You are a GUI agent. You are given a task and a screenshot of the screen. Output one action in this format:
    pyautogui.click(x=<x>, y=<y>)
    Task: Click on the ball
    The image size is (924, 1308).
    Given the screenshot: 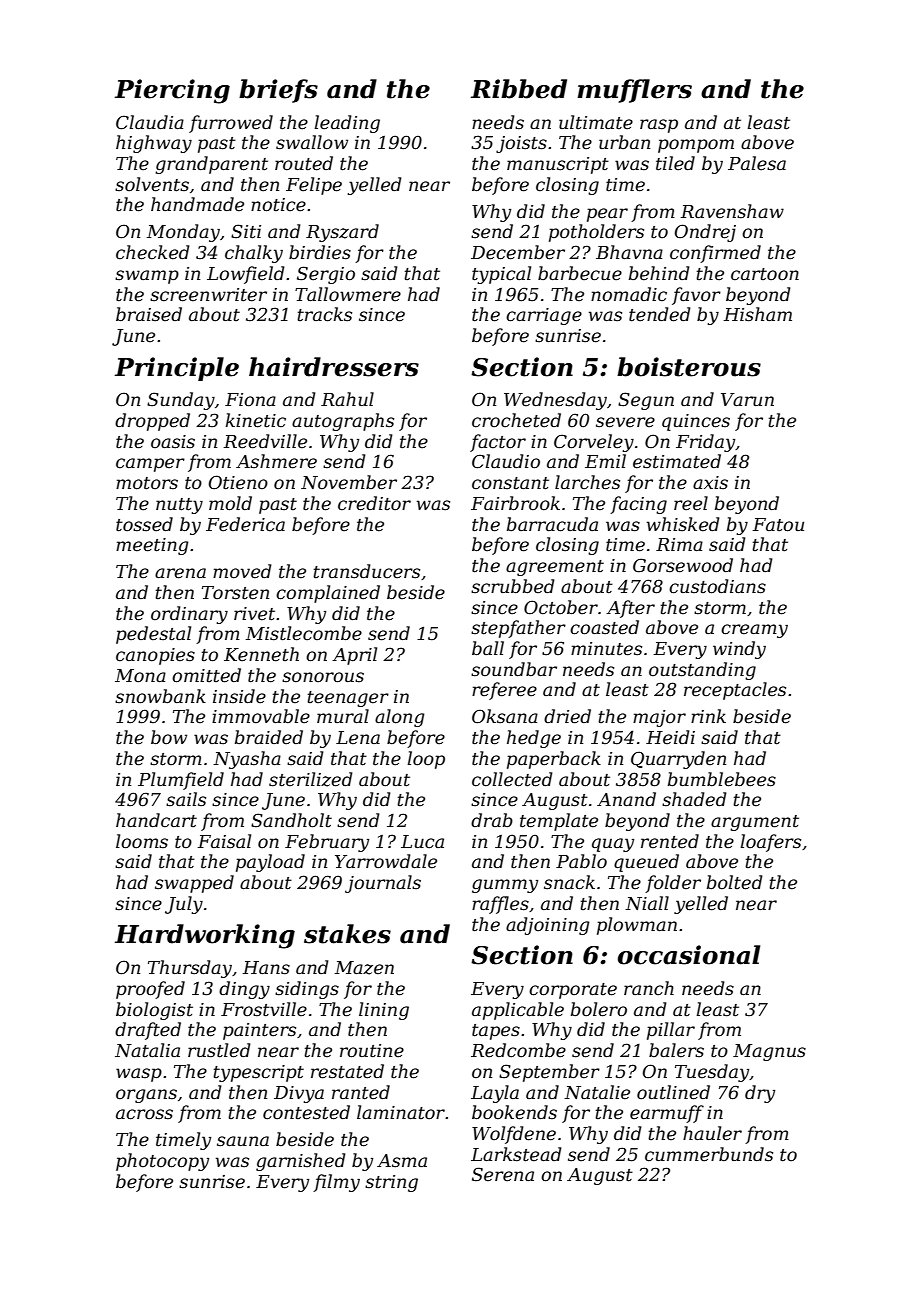 What is the action you would take?
    pyautogui.click(x=488, y=648)
